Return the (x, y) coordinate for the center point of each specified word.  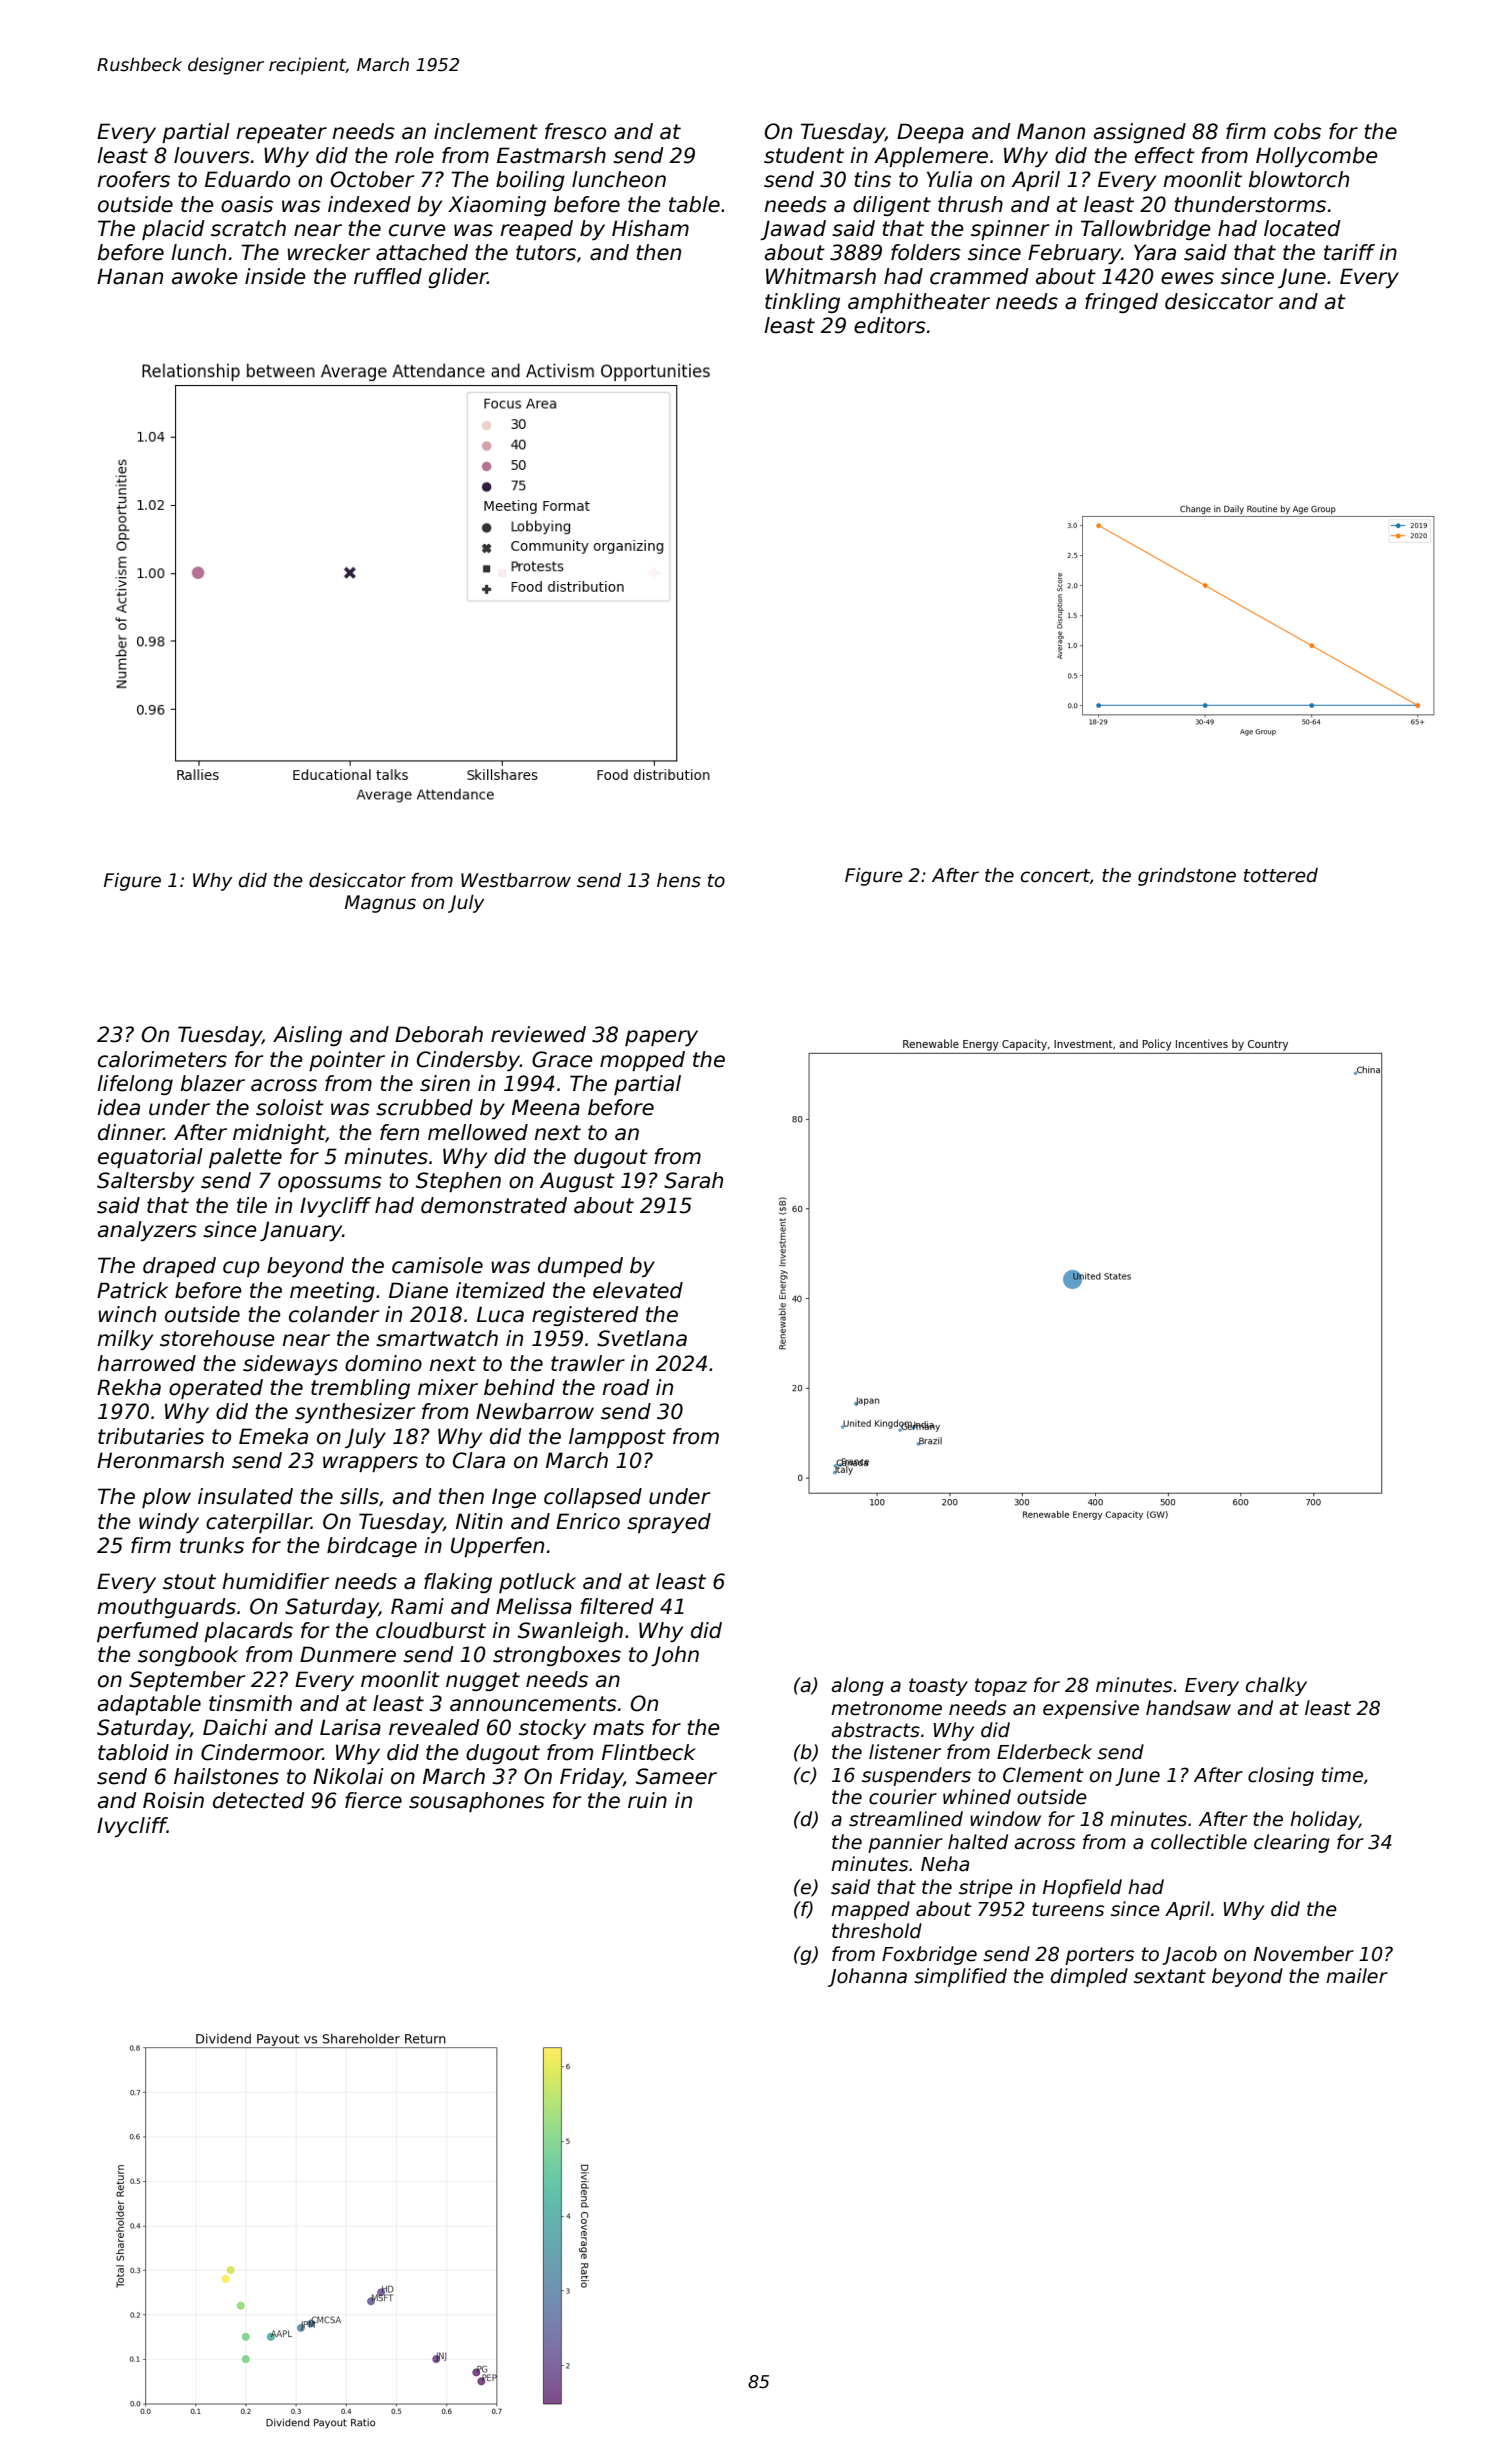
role (414, 155)
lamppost (617, 1438)
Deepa (930, 133)
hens (679, 880)
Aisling (307, 1036)
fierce (373, 1800)
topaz (1001, 1687)
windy (169, 1523)
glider (458, 278)
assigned (1140, 133)
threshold (877, 1931)
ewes (1187, 278)
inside (275, 276)
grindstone (1187, 877)
